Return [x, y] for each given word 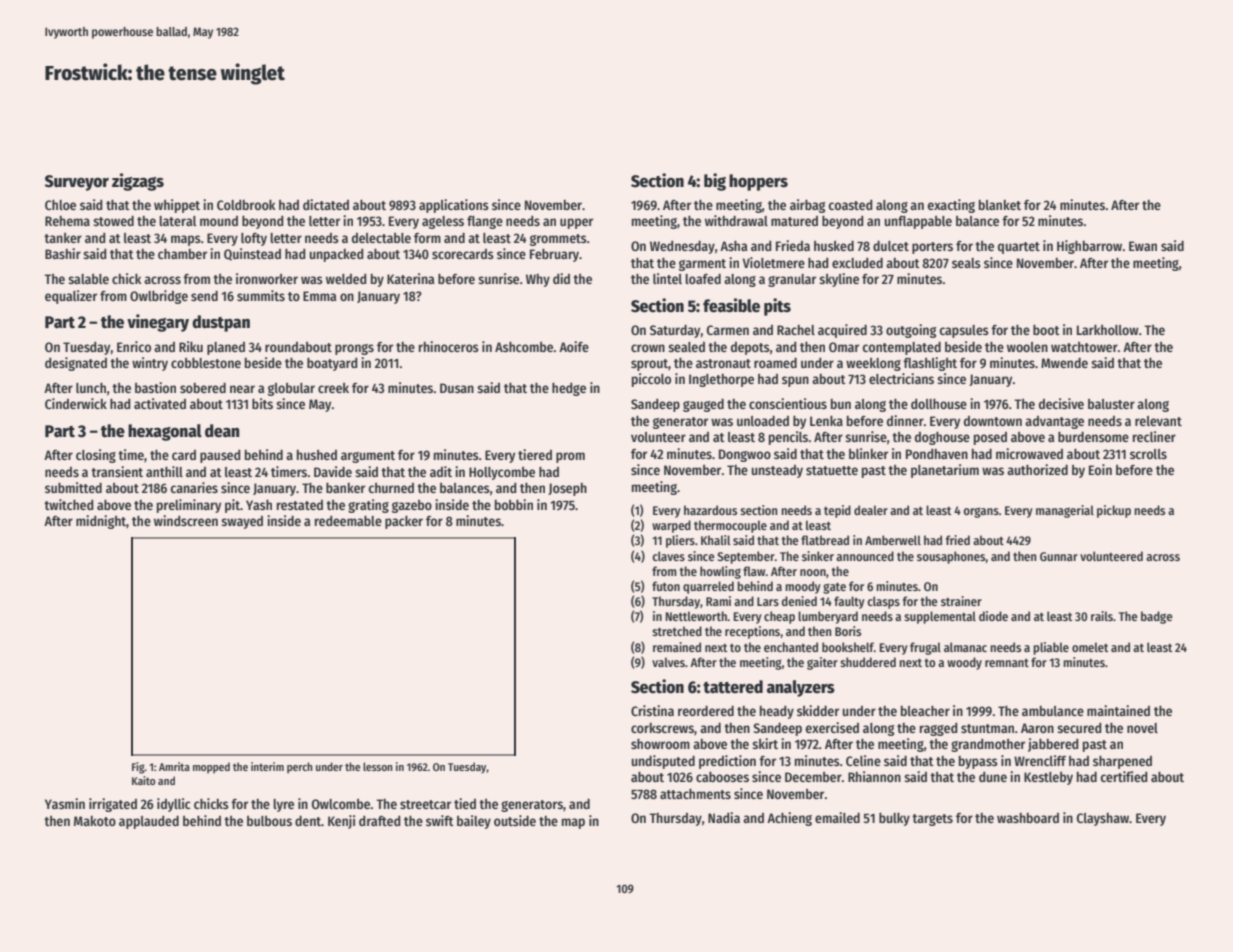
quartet [1019, 248]
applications [454, 206]
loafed [703, 278]
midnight [101, 522]
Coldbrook [246, 205]
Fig [138, 768]
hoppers [758, 182]
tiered [535, 454]
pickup [1114, 511]
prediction [727, 762]
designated [76, 364]
